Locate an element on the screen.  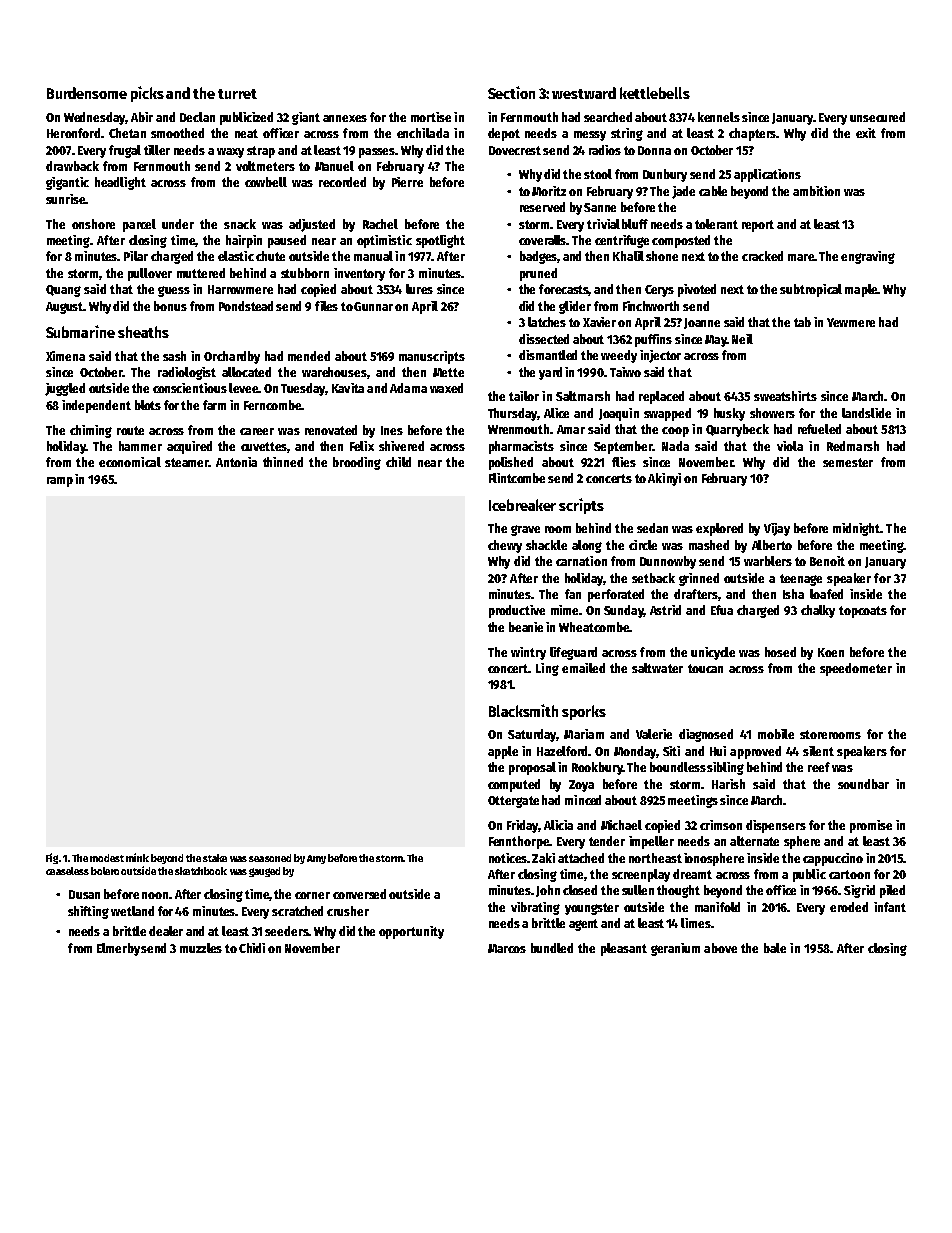
landslide is located at coordinates (866, 413).
